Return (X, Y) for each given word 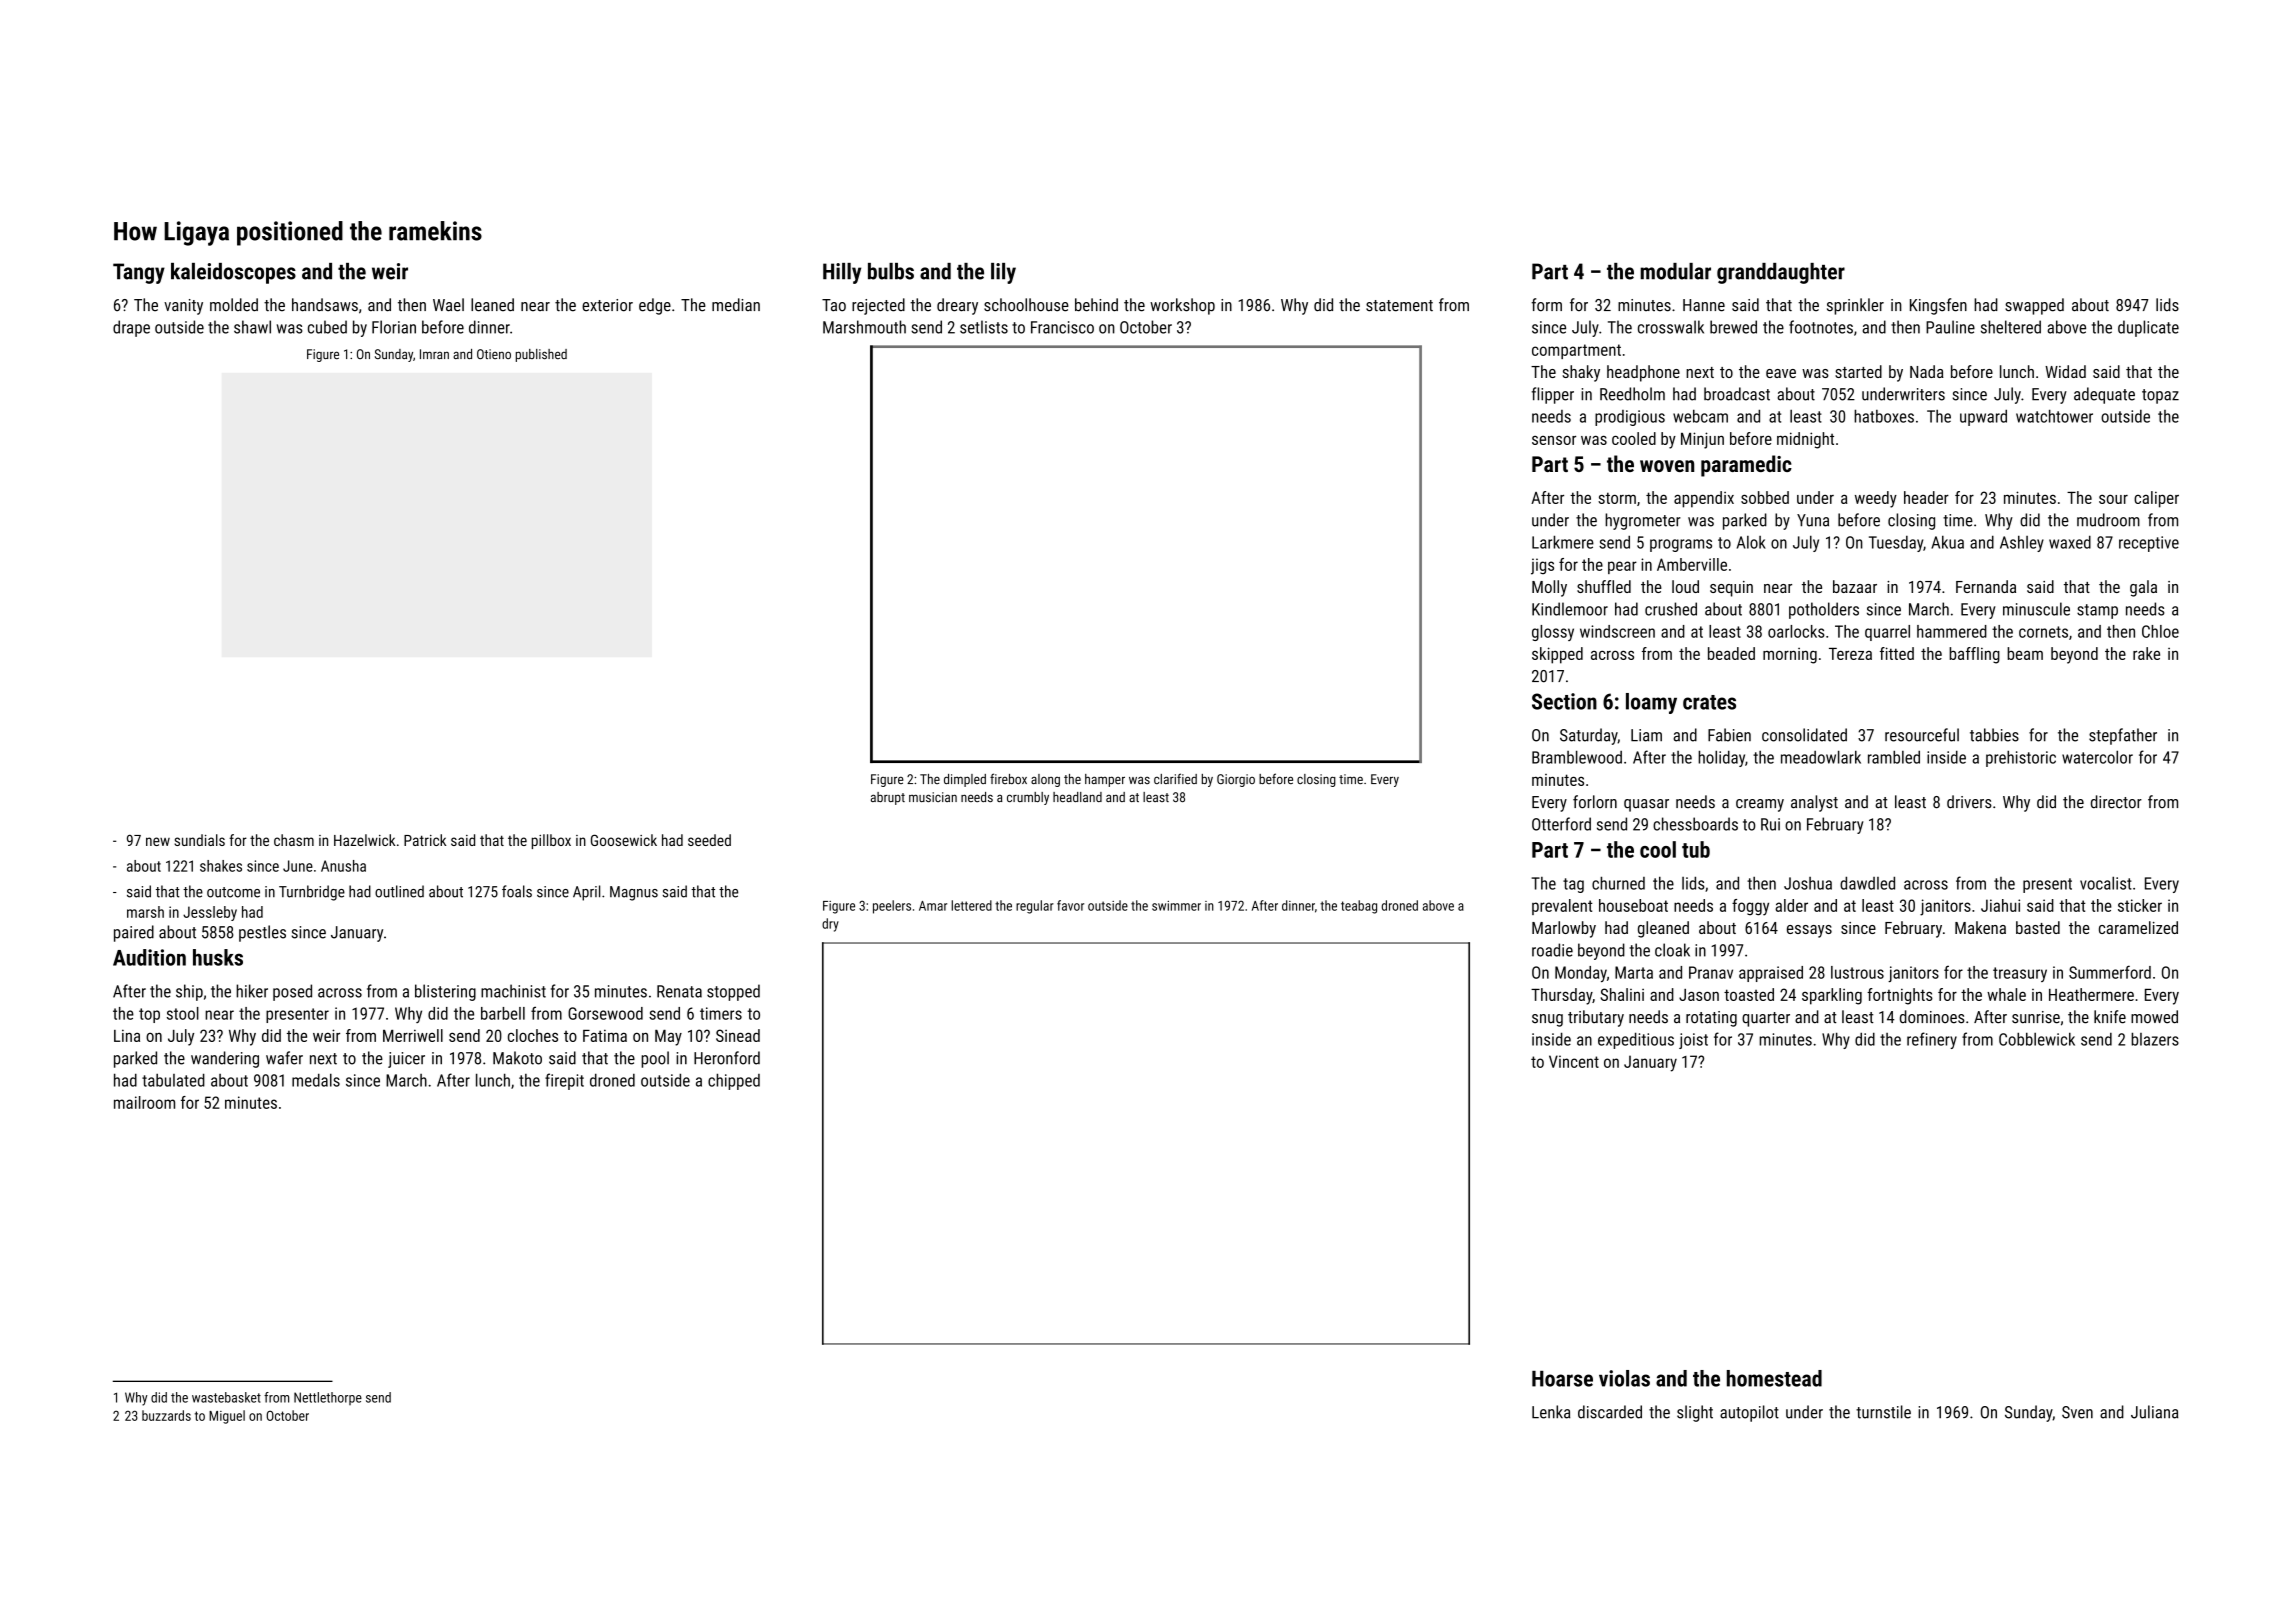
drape (131, 328)
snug (1547, 1020)
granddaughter (1781, 273)
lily (1003, 273)
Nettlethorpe (328, 1398)
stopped (733, 992)
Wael (448, 305)
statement (1399, 306)
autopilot (1749, 1413)
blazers (2155, 1039)
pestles (262, 933)
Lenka (1551, 1412)
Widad (2065, 371)
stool (183, 1013)
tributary (1596, 1018)
